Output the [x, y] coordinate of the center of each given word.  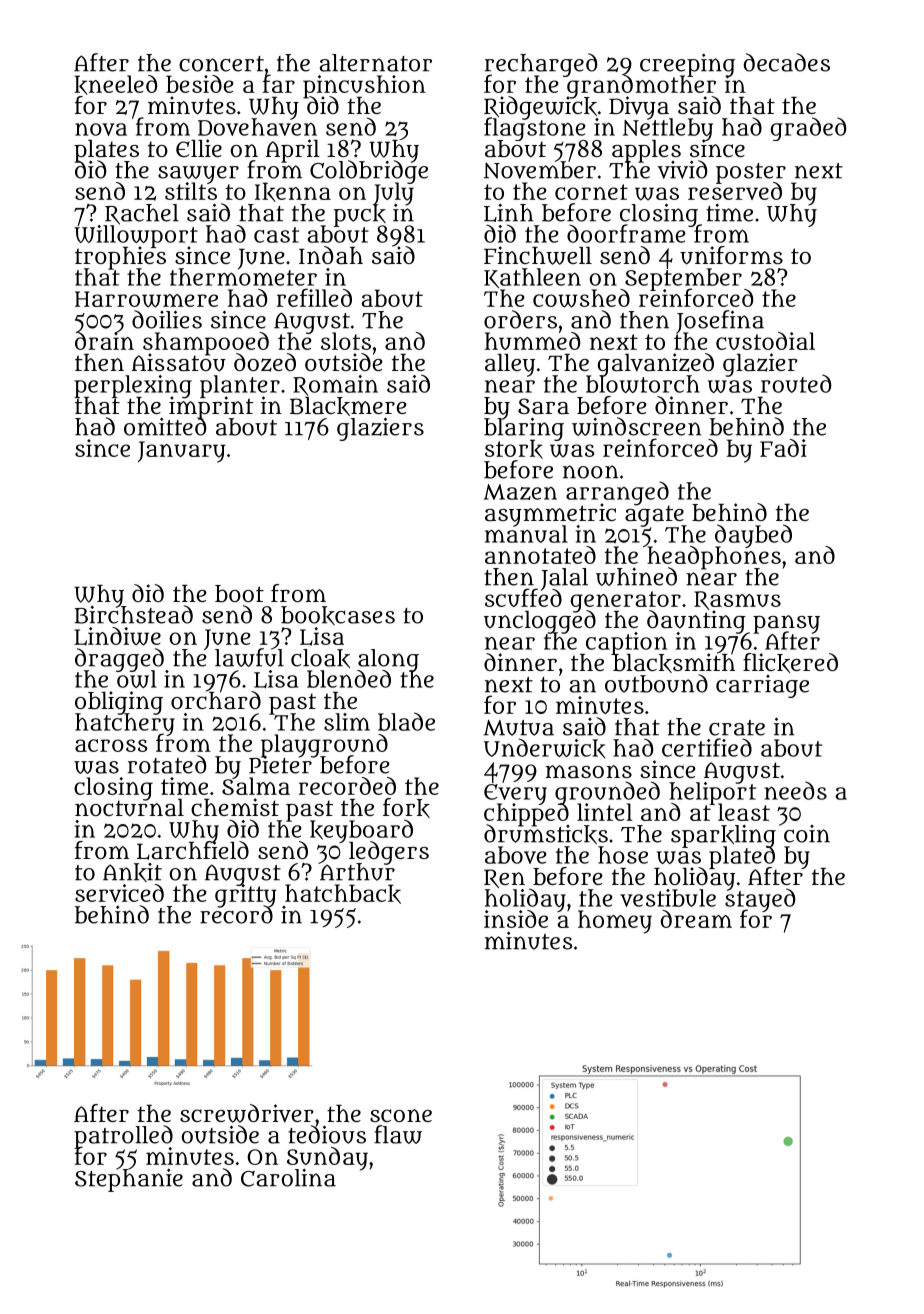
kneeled [115, 85]
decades [786, 62]
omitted [165, 427]
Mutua [518, 728]
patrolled [123, 1136]
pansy [786, 624]
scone [401, 1115]
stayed [760, 900]
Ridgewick [540, 108]
